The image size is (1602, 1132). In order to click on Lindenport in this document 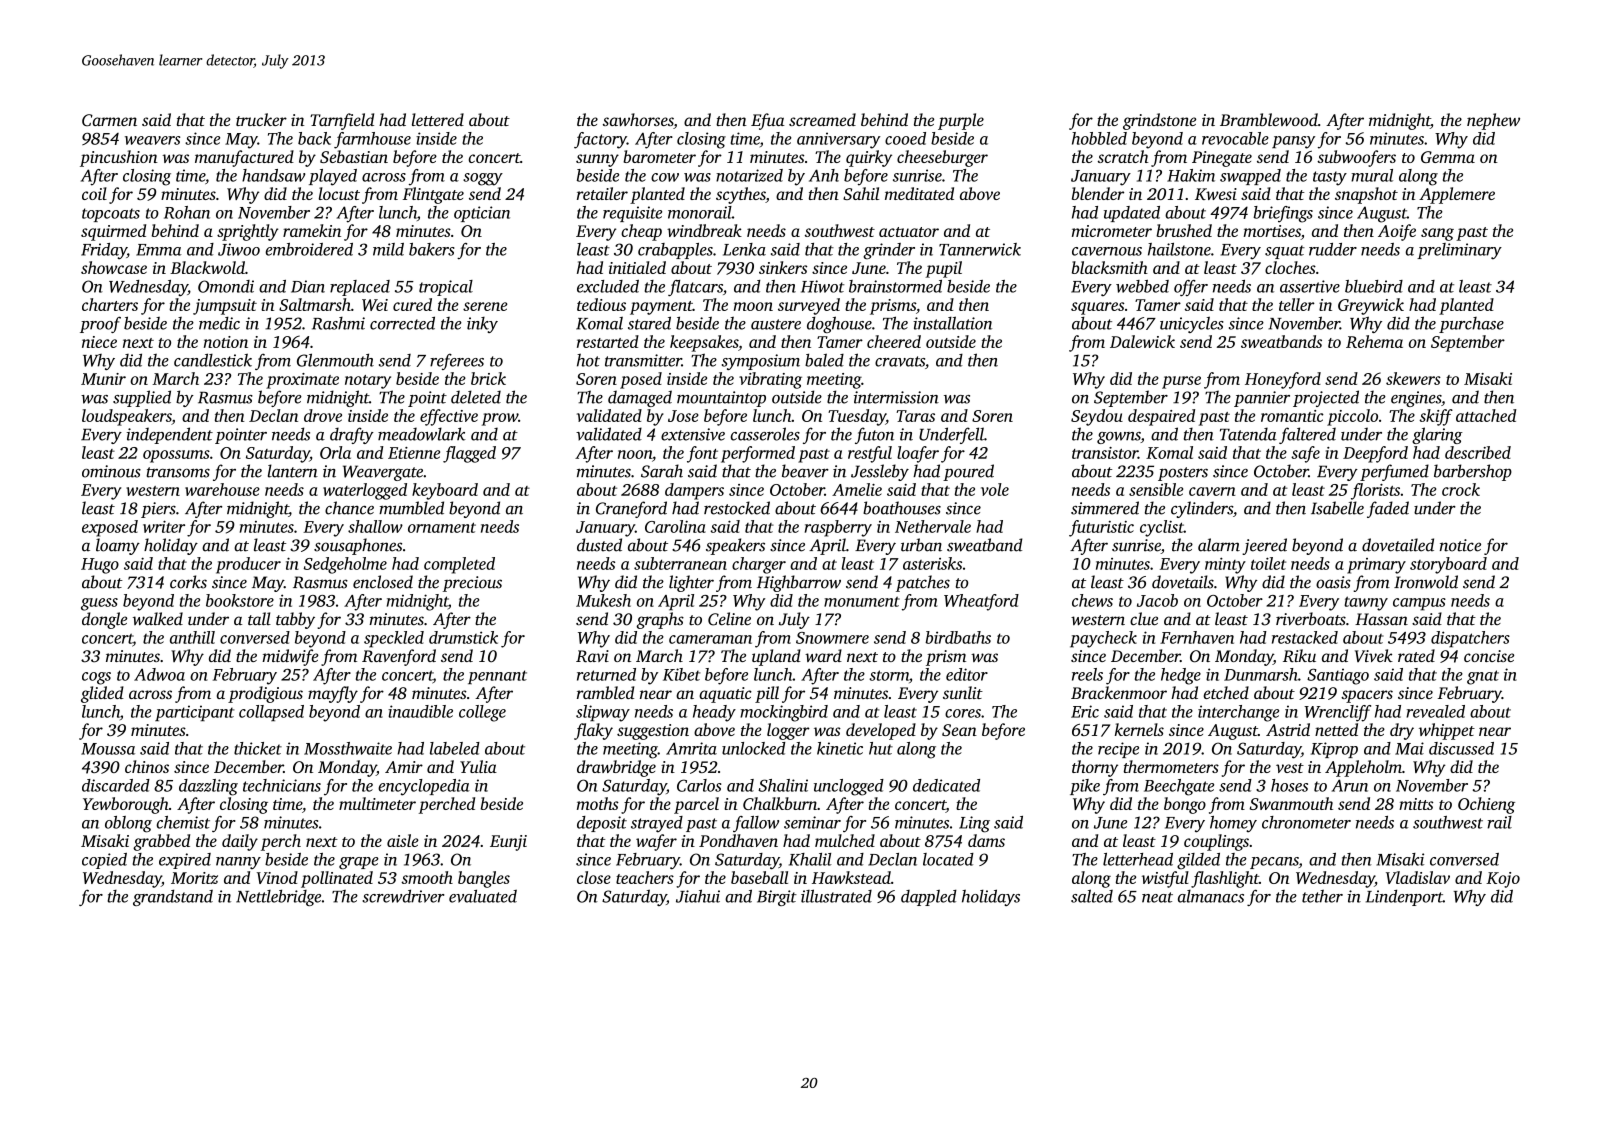, I will do `click(1404, 897)`.
